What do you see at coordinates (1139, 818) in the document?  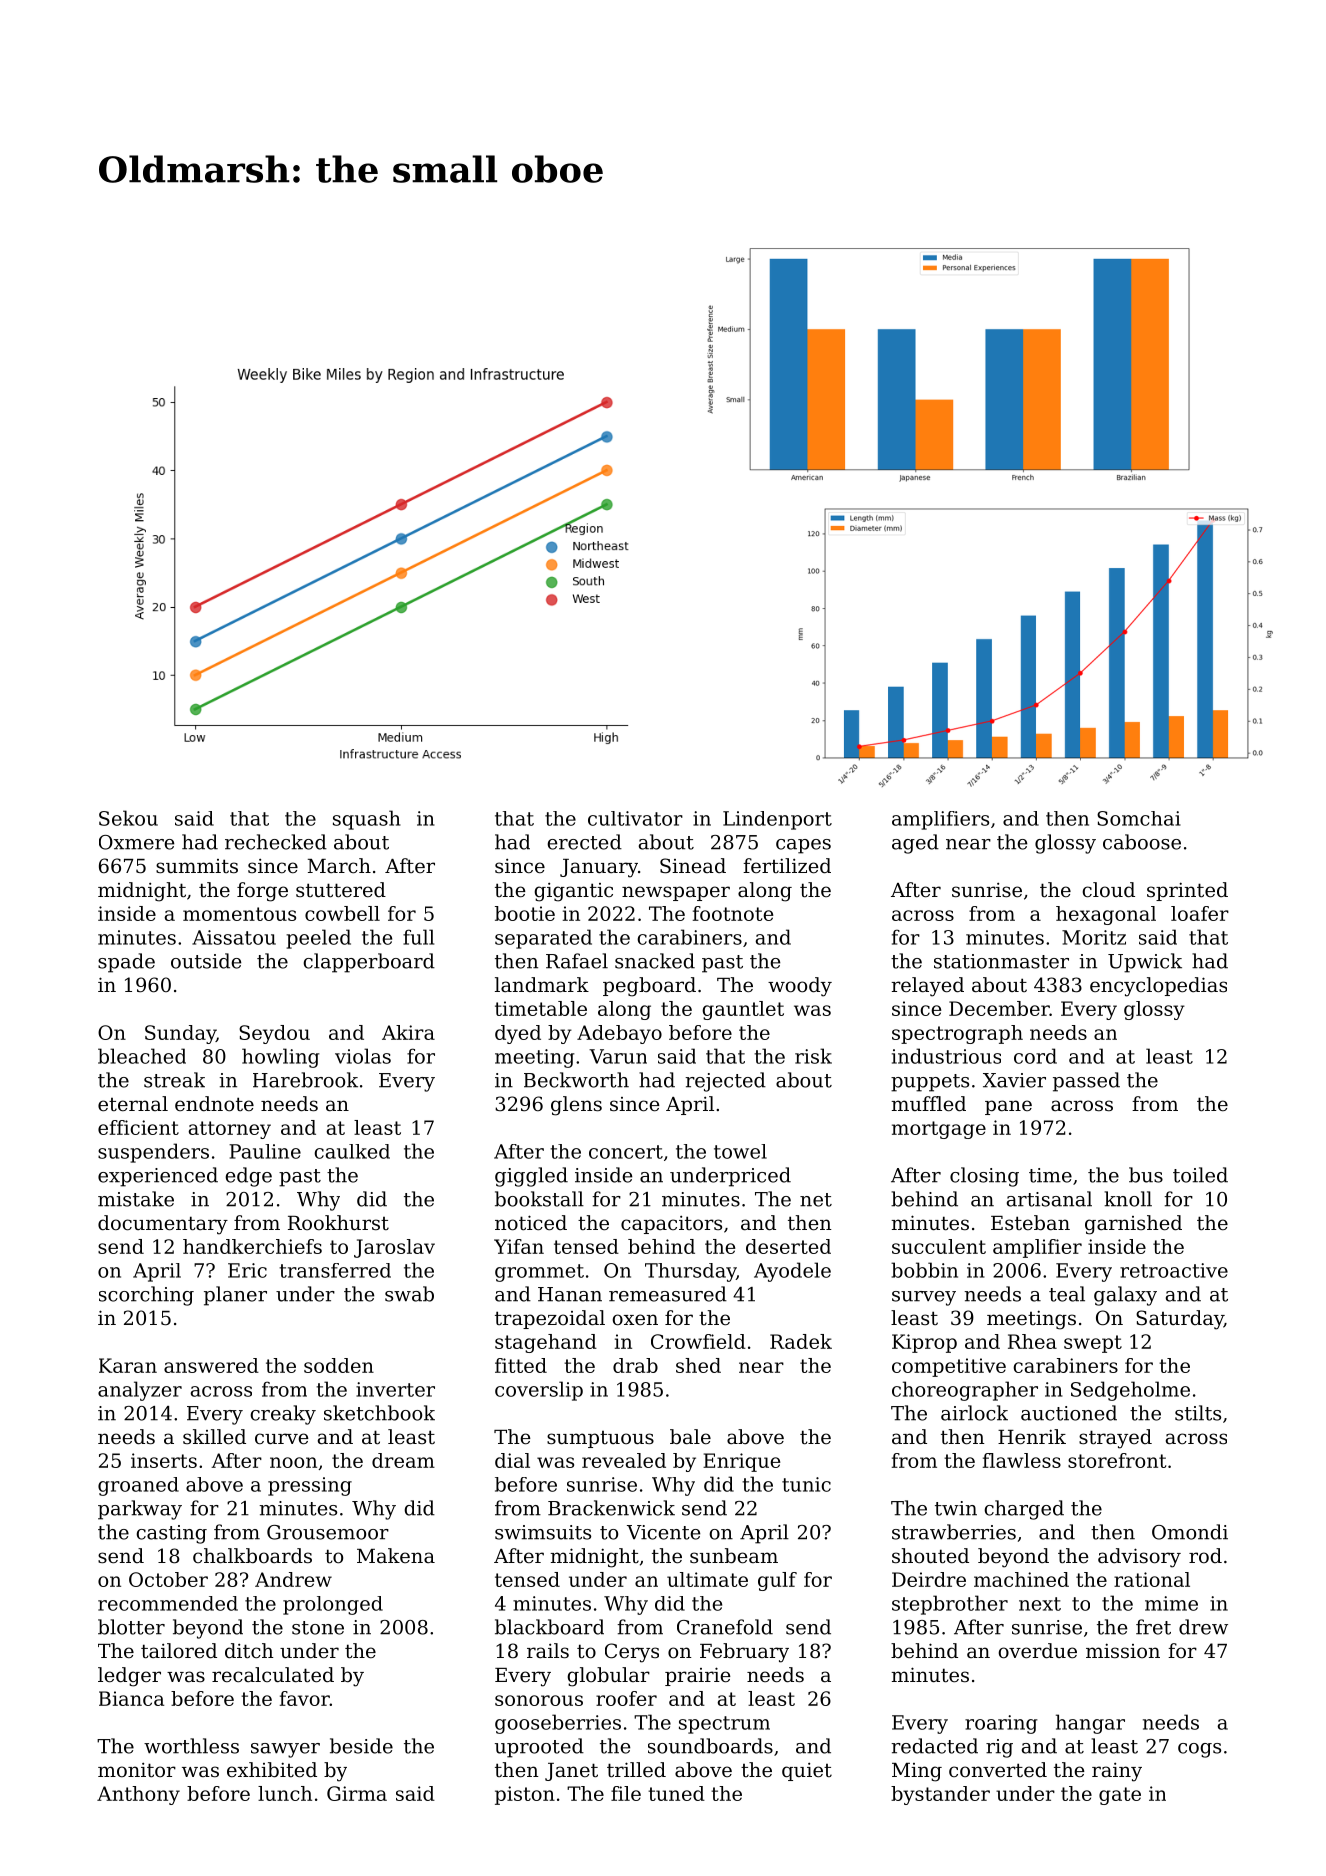 I see `Somchai` at bounding box center [1139, 818].
